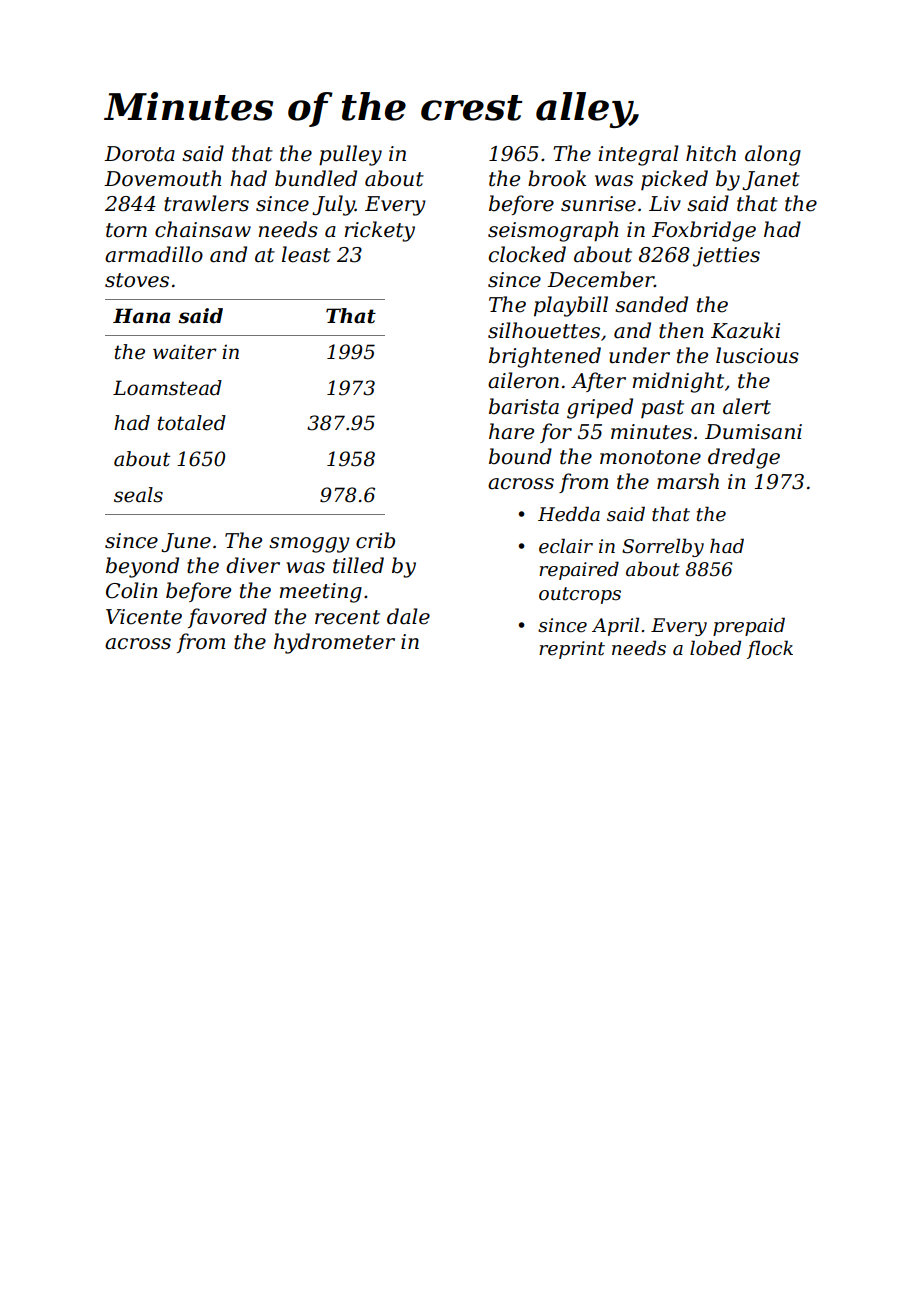  Describe the element at coordinates (598, 382) in the screenshot. I see `After` at that location.
